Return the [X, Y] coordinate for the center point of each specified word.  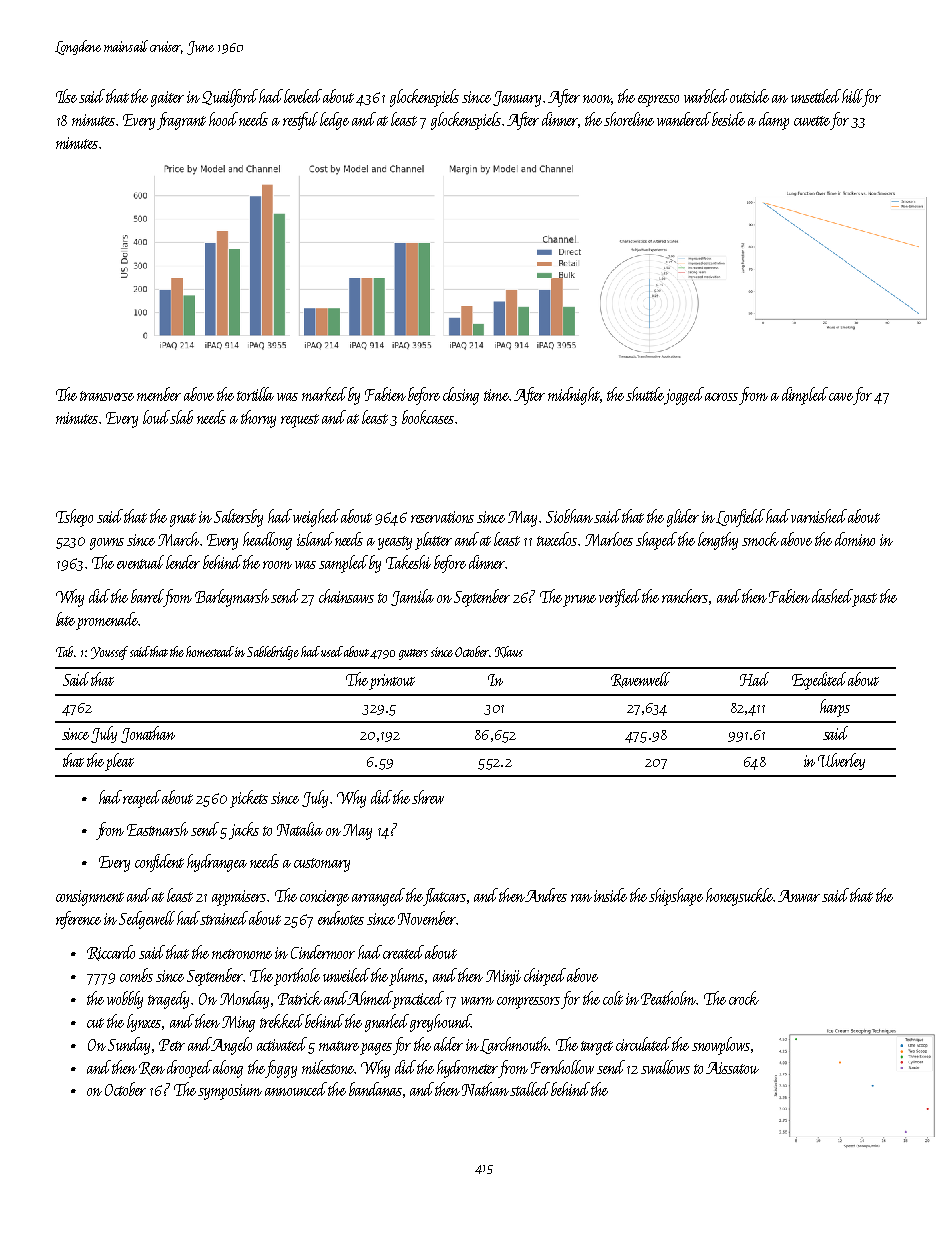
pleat [119, 762]
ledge [335, 121]
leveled [303, 96]
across [721, 397]
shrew [428, 797]
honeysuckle [739, 897]
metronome [242, 954]
